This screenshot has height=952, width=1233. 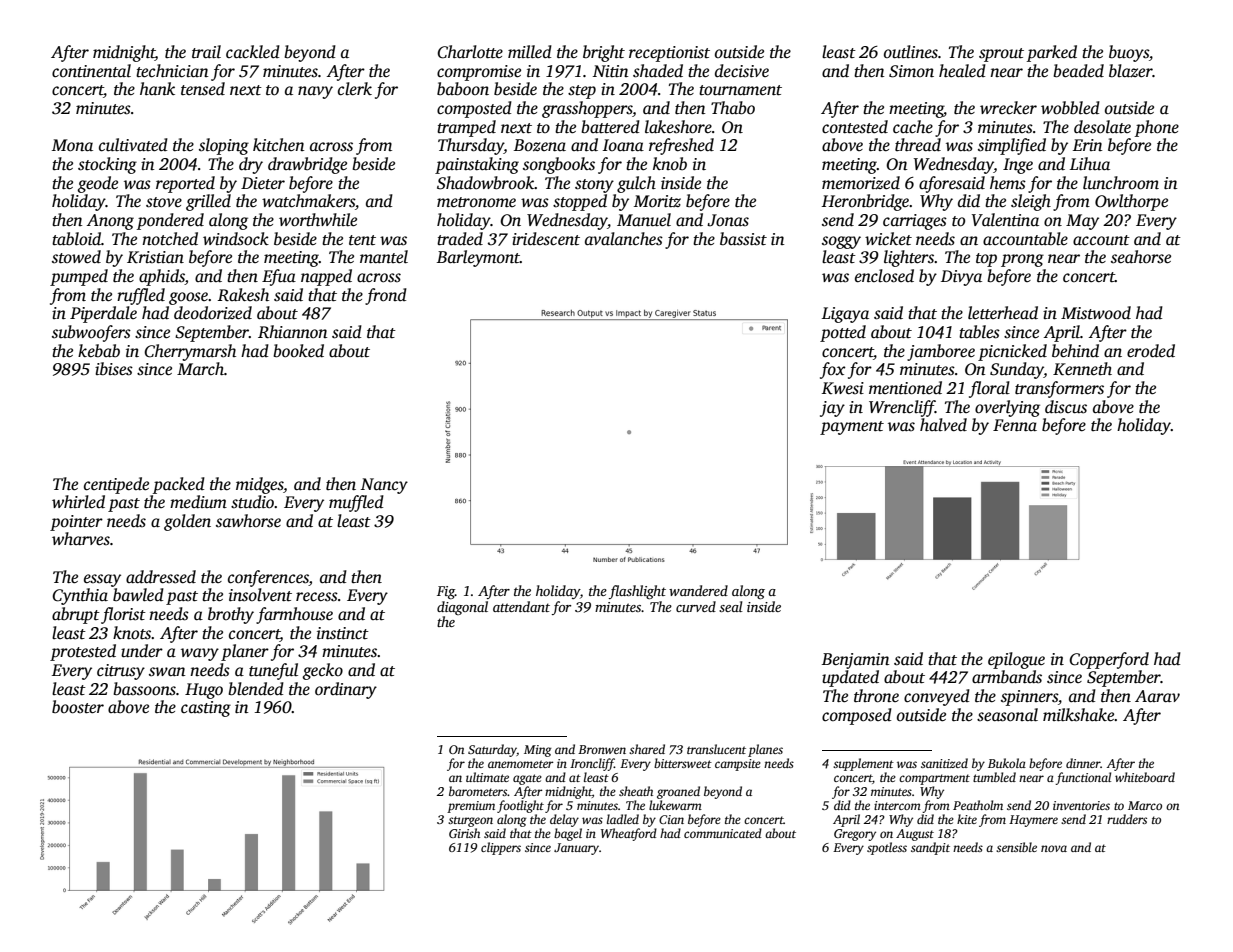 What do you see at coordinates (78, 707) in the screenshot?
I see `booster` at bounding box center [78, 707].
